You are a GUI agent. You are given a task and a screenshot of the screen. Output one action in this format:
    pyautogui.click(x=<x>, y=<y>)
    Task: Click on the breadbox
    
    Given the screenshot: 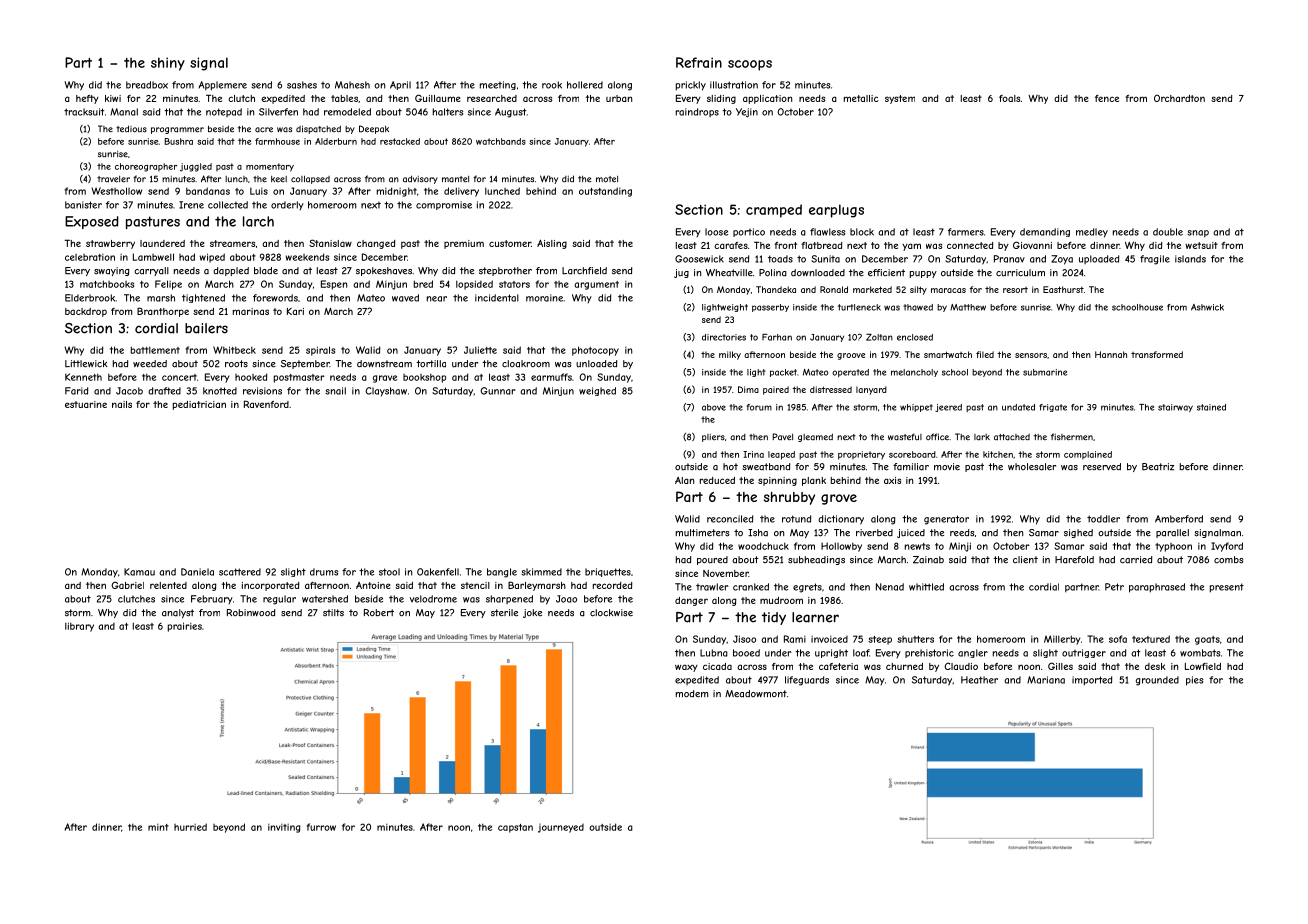 What is the action you would take?
    pyautogui.click(x=147, y=85)
